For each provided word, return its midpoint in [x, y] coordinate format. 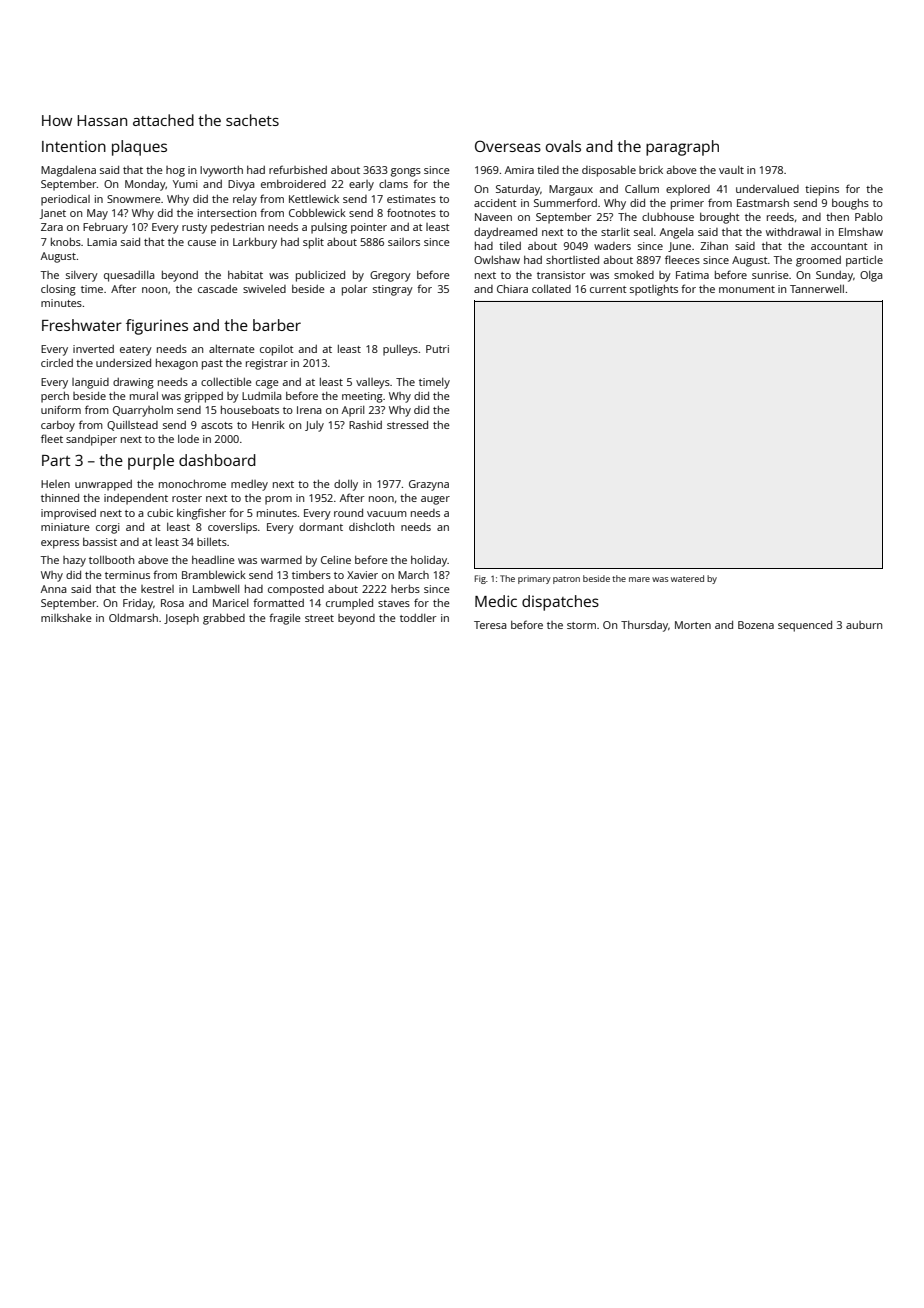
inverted [93, 349]
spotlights [654, 290]
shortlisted [572, 260]
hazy [74, 561]
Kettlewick [314, 199]
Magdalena [68, 171]
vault [731, 170]
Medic [496, 601]
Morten [693, 625]
